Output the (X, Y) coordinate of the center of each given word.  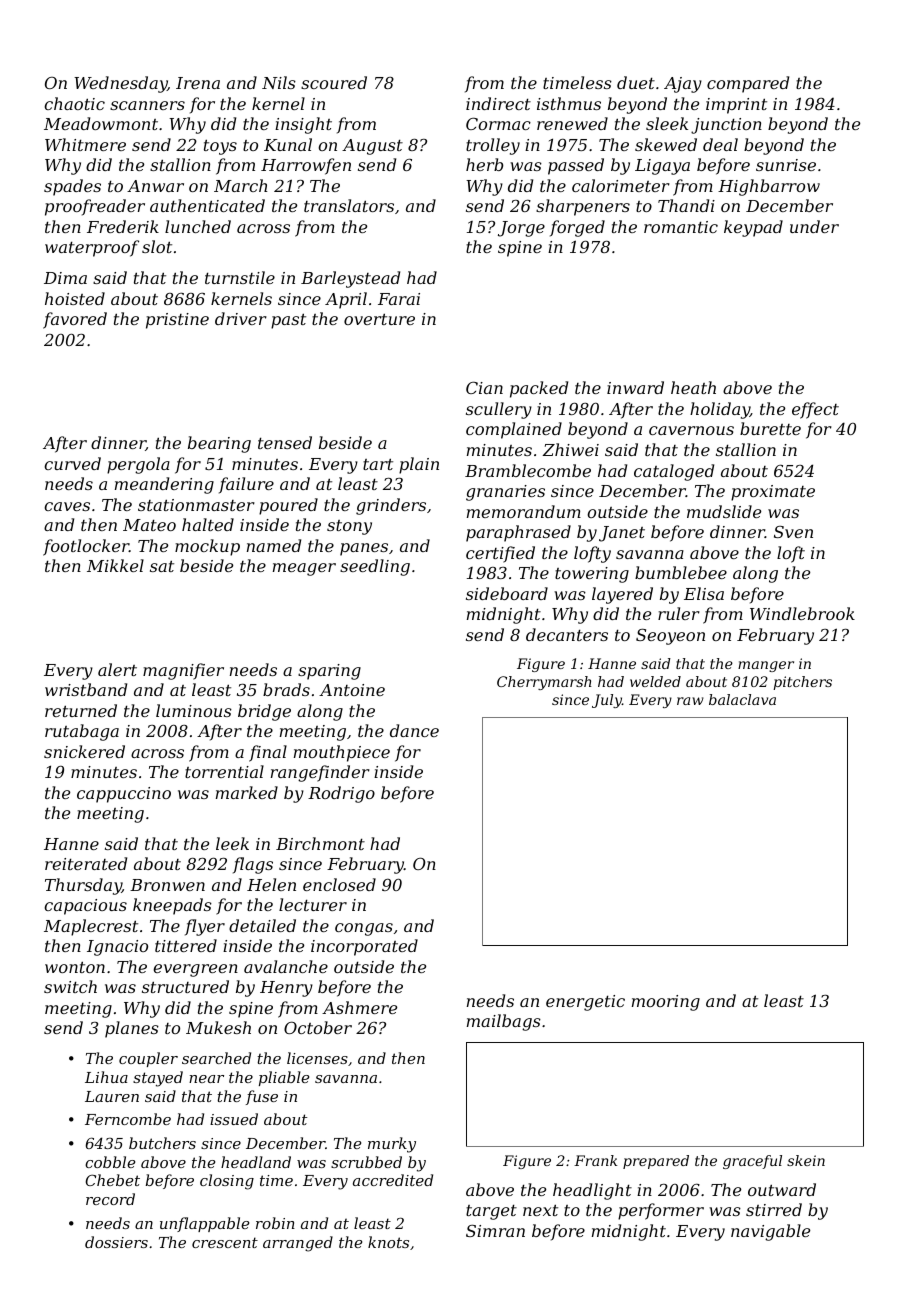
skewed (666, 144)
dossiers (116, 1242)
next (540, 1210)
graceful (752, 1162)
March (241, 185)
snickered (84, 751)
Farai (399, 299)
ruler (679, 613)
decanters (567, 634)
